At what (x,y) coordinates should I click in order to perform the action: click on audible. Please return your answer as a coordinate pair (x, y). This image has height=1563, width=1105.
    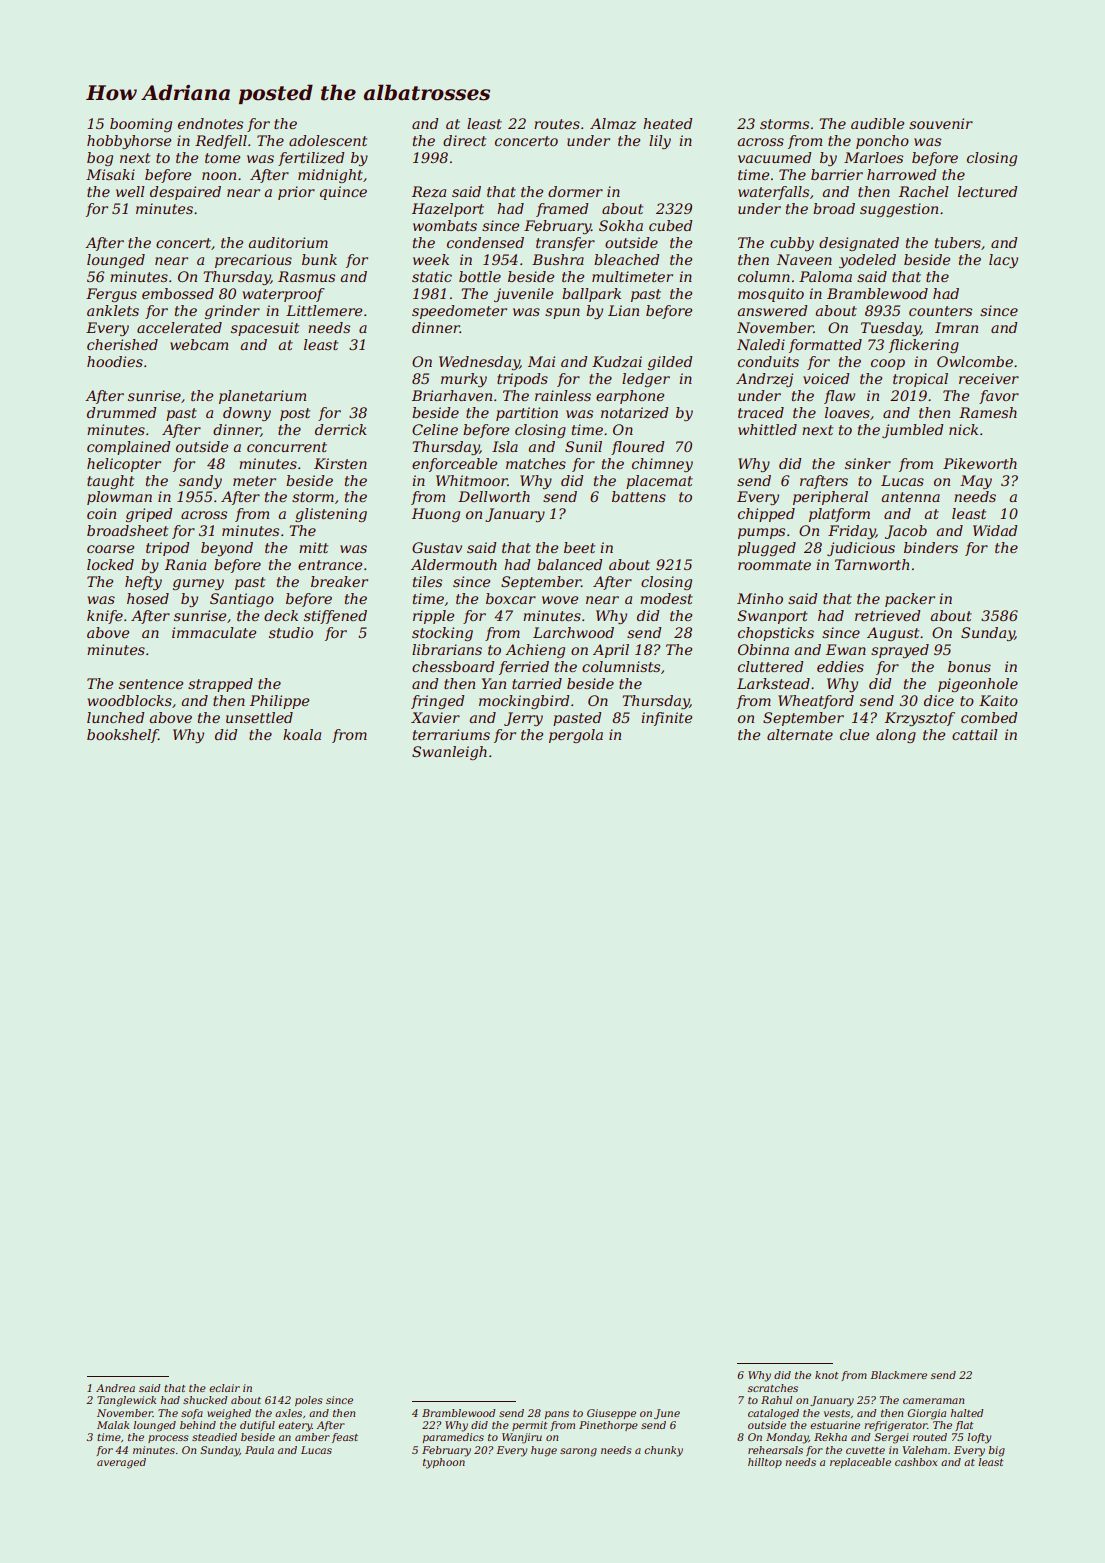
    Looking at the image, I should click on (877, 123).
